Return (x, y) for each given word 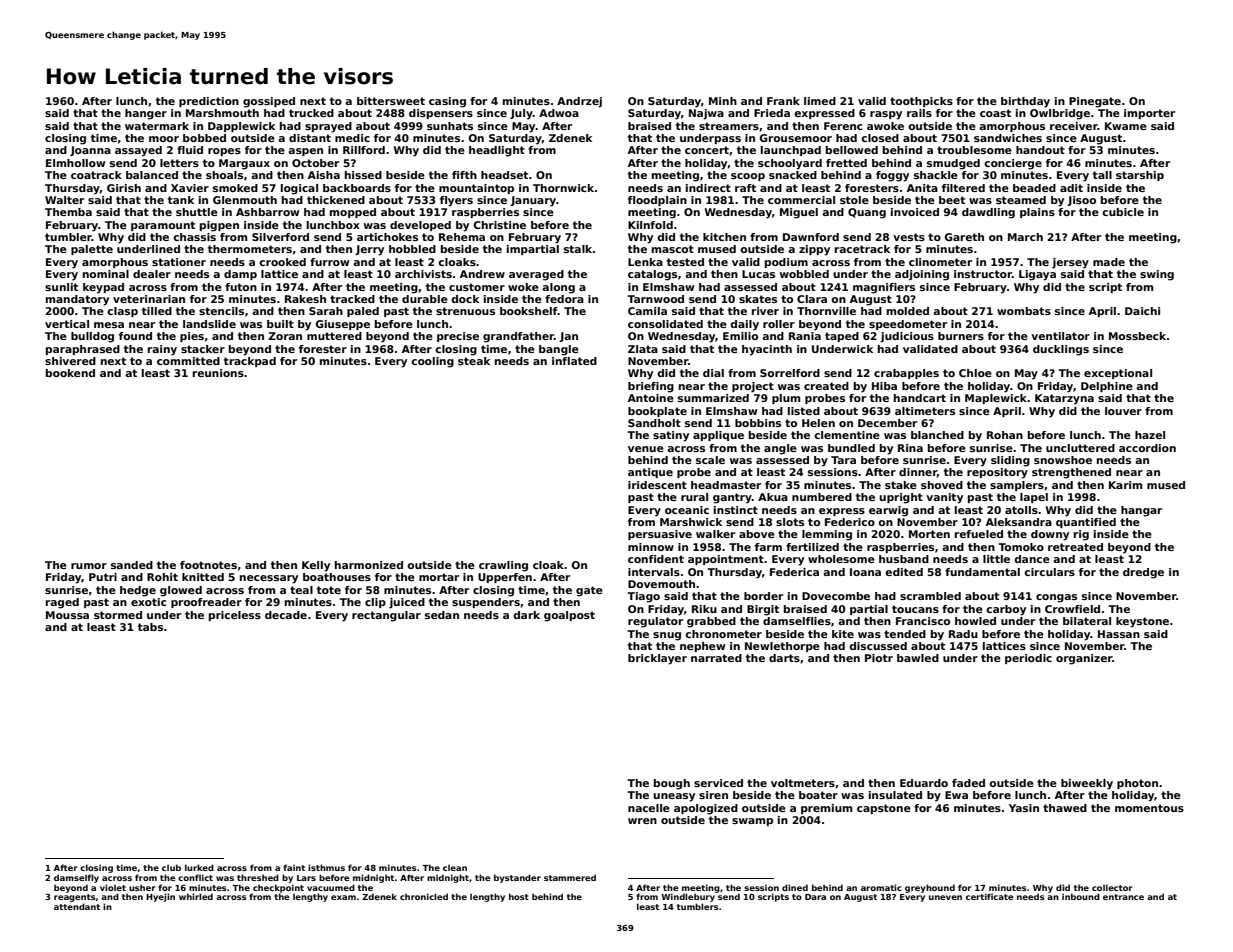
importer (1149, 114)
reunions (218, 373)
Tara (843, 460)
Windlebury (688, 897)
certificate (990, 896)
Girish (124, 188)
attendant (77, 906)
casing (447, 102)
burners (961, 336)
